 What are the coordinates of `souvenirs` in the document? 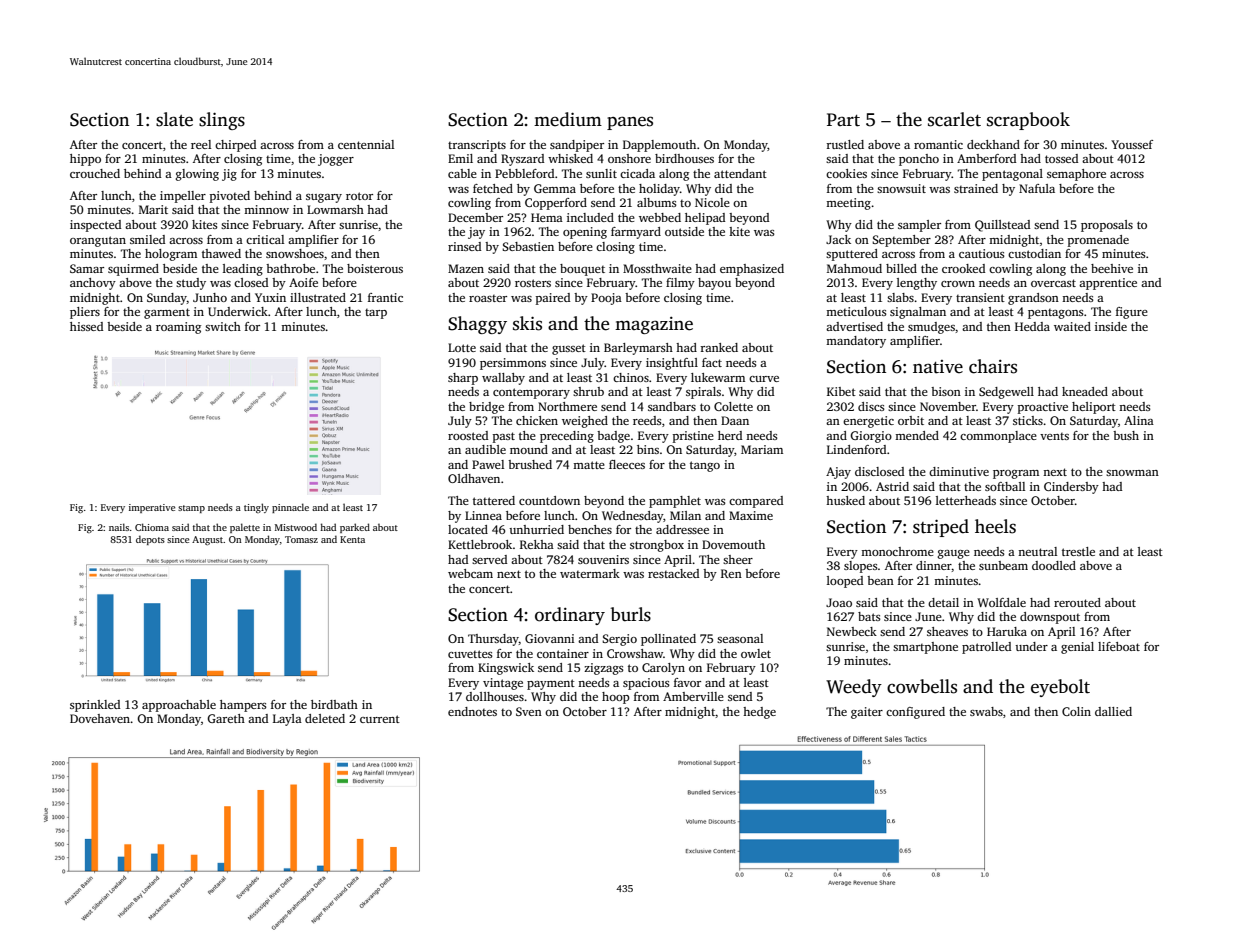 It's located at (603, 559).
